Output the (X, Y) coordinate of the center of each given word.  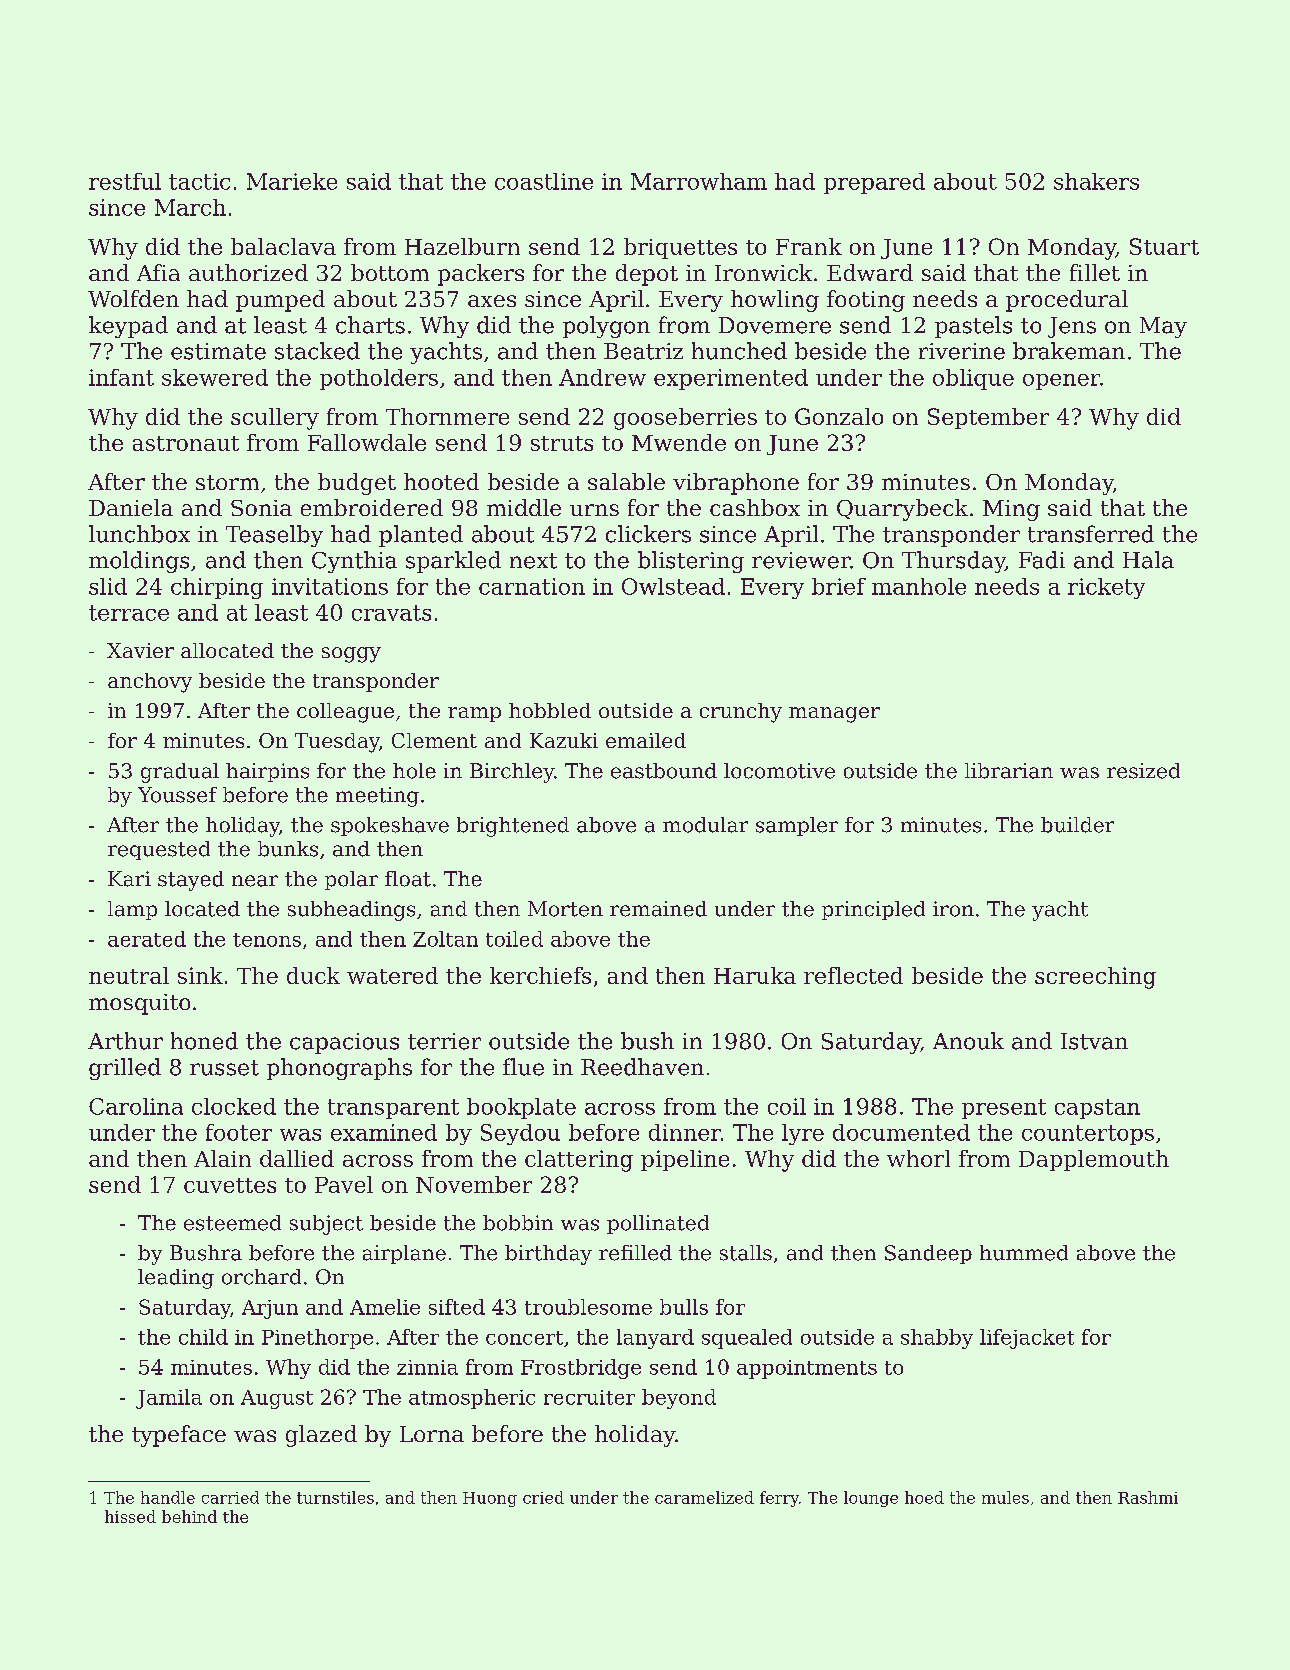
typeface (179, 1436)
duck (313, 975)
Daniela (131, 507)
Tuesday (337, 743)
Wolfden (133, 298)
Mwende (679, 442)
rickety (1106, 588)
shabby (937, 1339)
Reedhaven (642, 1067)
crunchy (741, 713)
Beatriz (643, 351)
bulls (684, 1307)
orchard (261, 1277)
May (1163, 327)
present (1004, 1109)
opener (1061, 382)
